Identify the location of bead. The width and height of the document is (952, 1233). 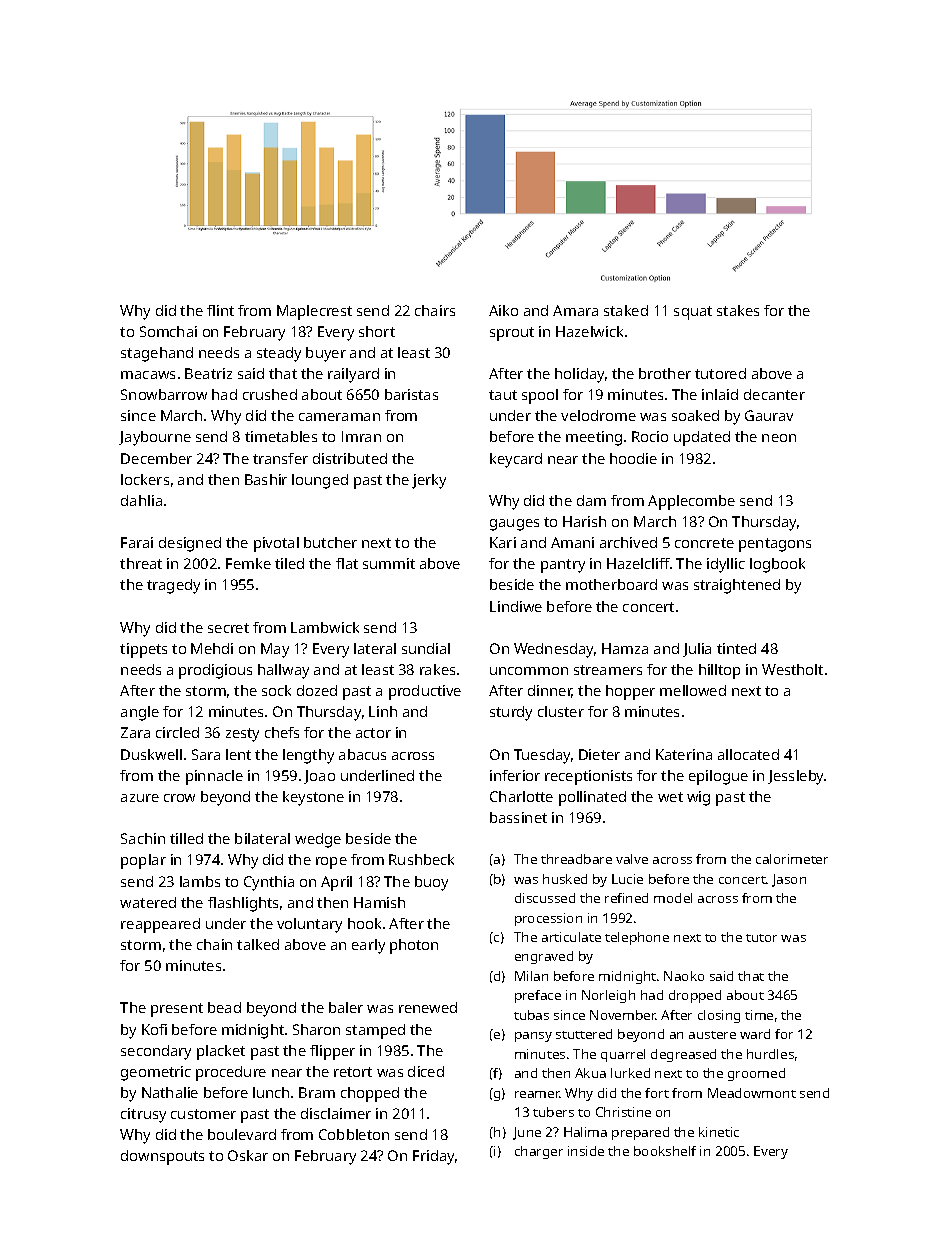
(224, 1007).
